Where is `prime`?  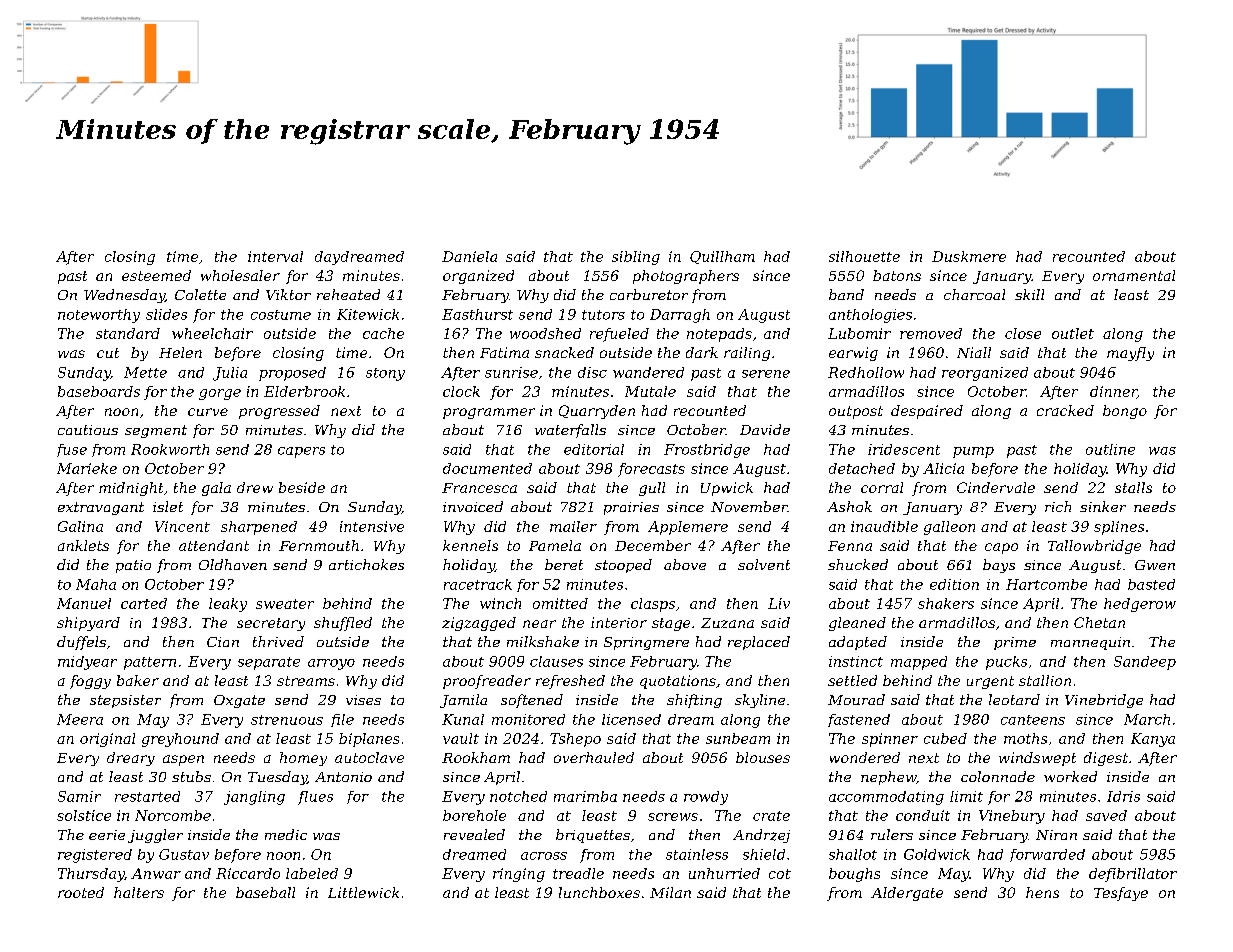 prime is located at coordinates (1015, 643).
